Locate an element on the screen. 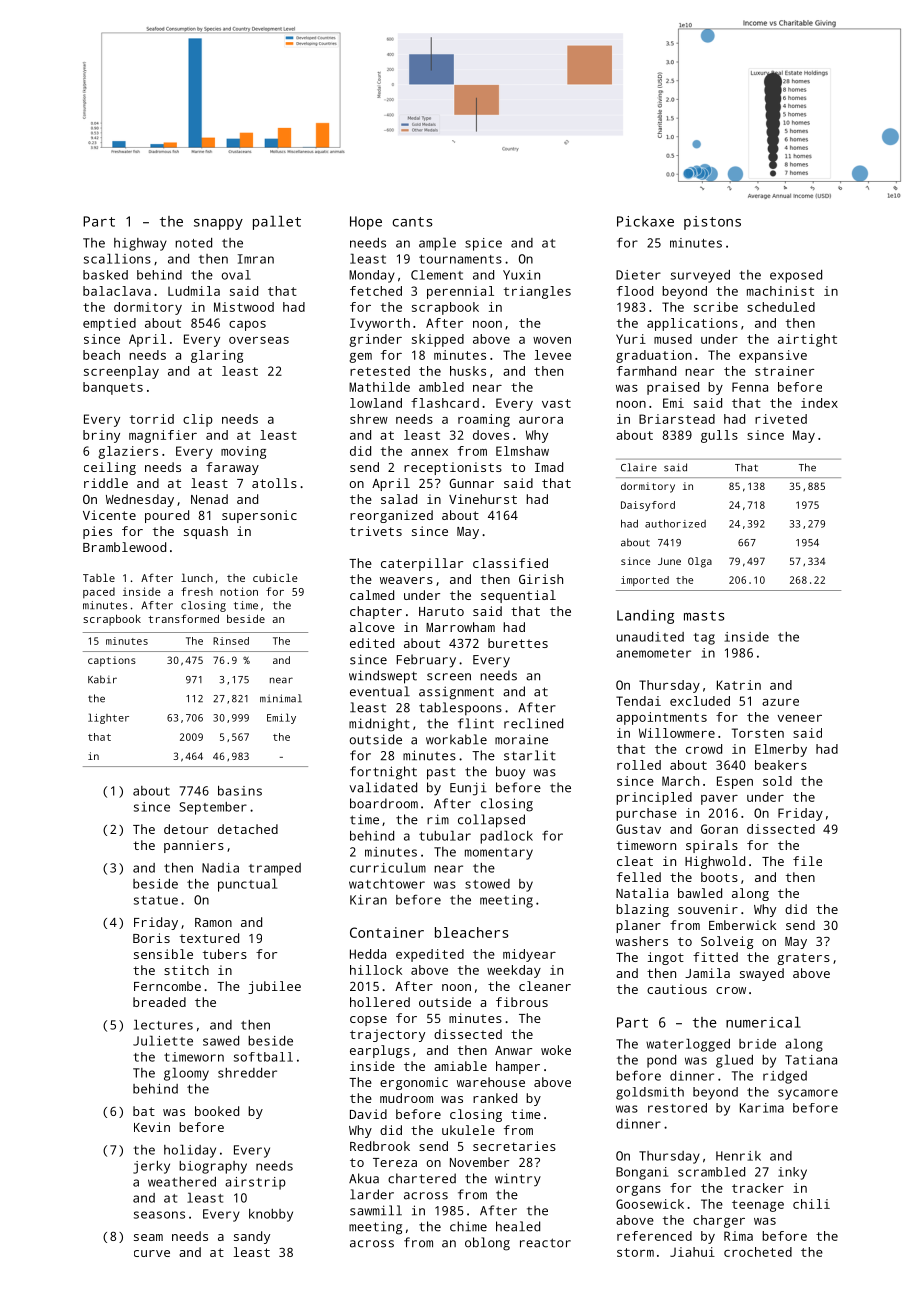  weekday is located at coordinates (514, 971).
